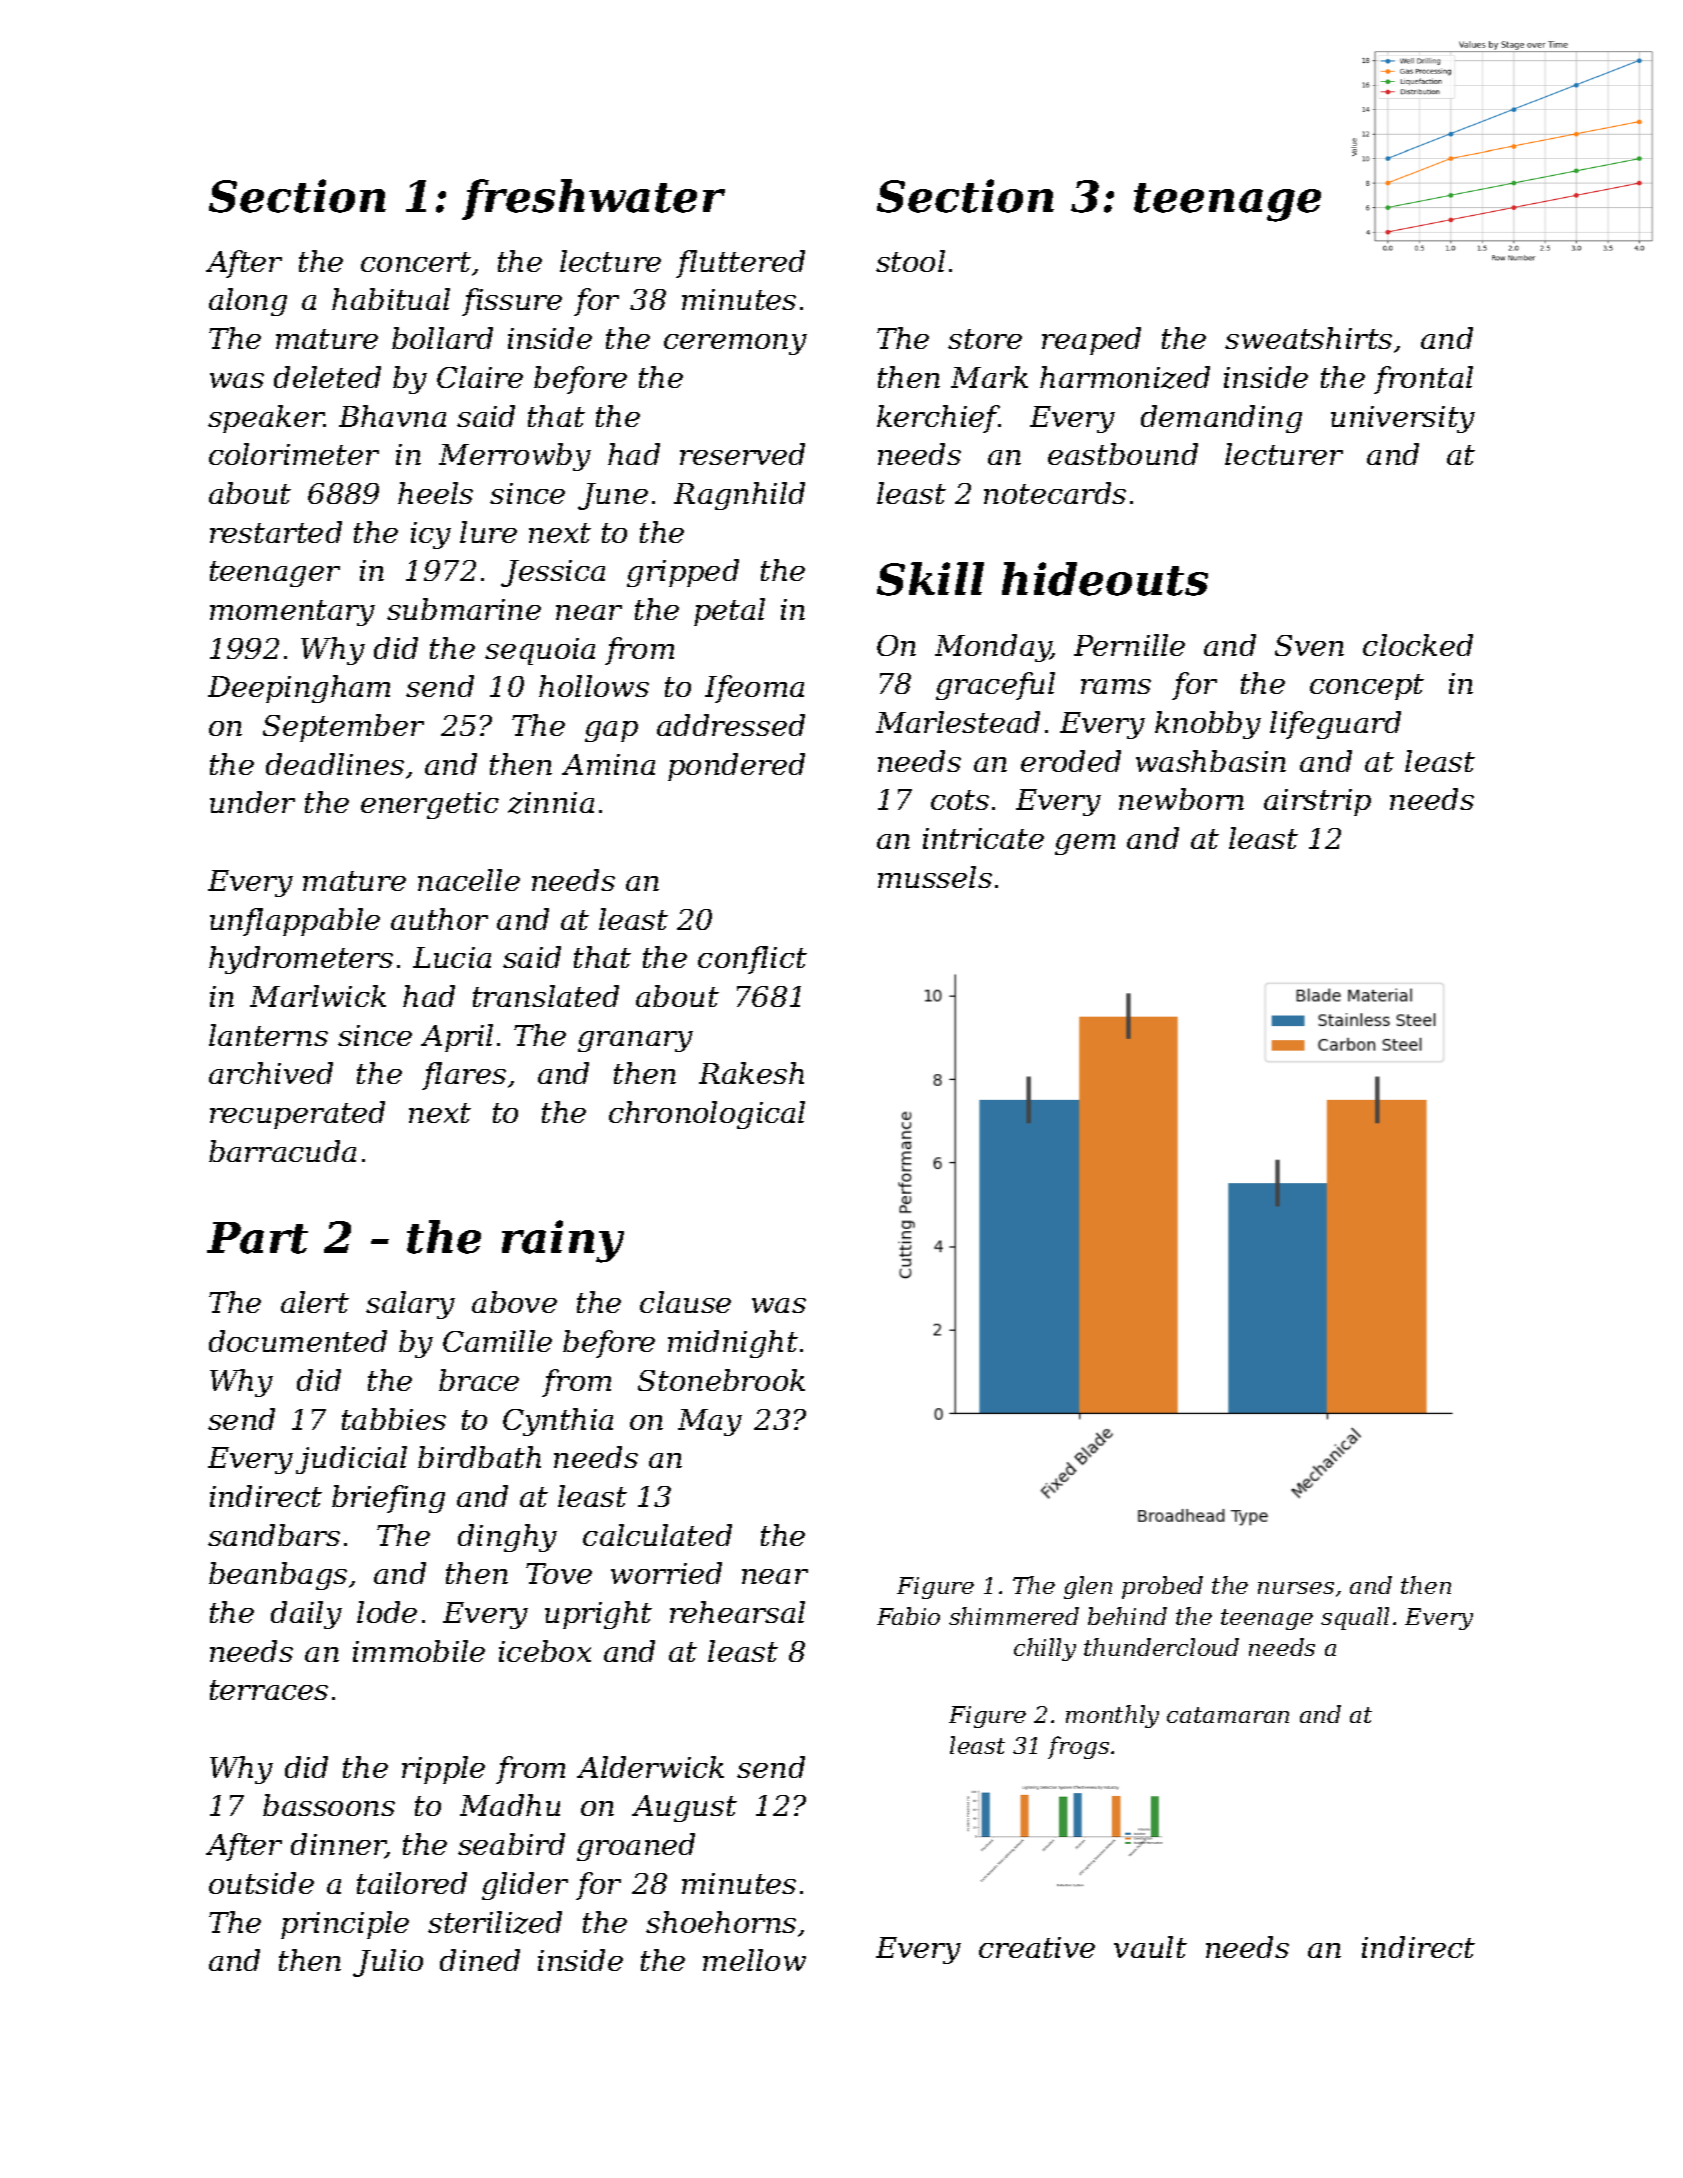 This document has width=1683, height=2178. I want to click on graceful, so click(995, 686).
